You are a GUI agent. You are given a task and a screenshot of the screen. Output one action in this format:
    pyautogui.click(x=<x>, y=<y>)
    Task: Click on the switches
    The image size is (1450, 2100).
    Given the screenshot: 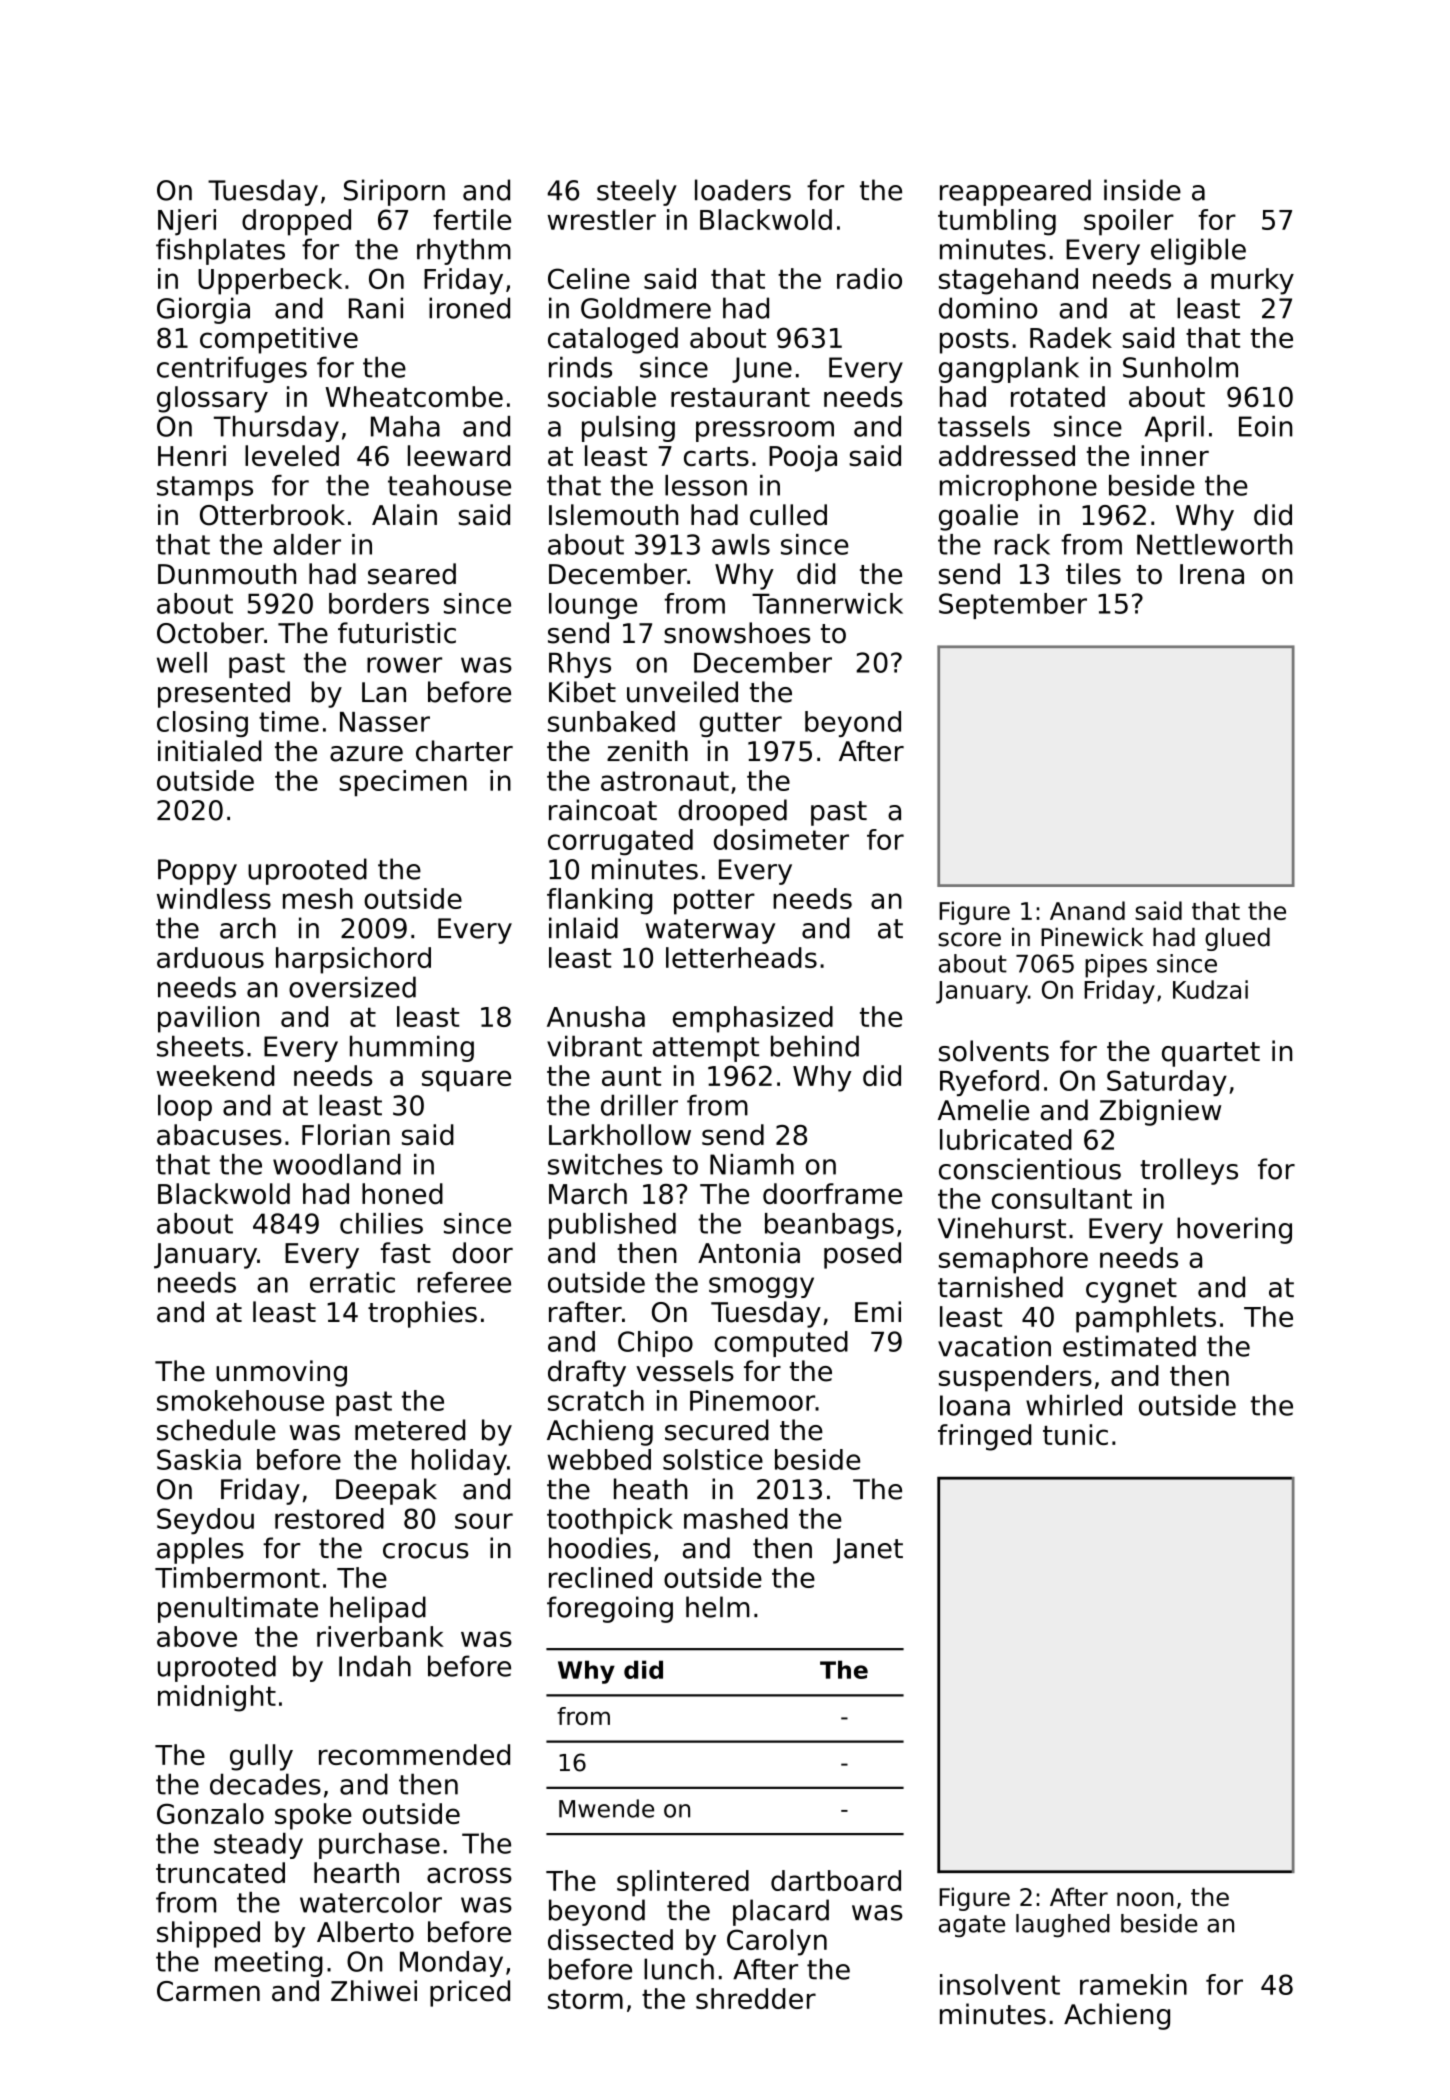 What is the action you would take?
    pyautogui.click(x=605, y=1164)
